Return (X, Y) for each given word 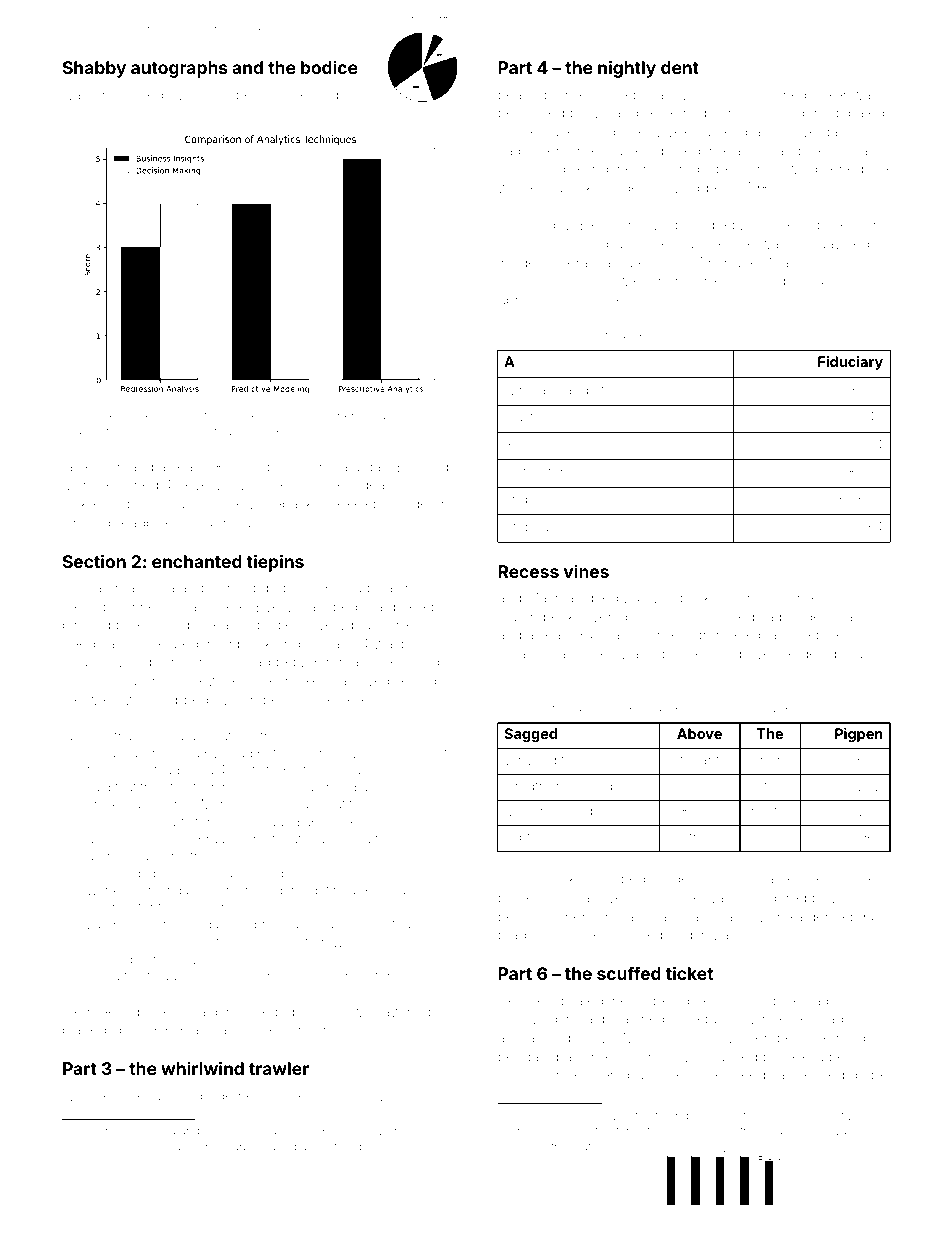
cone (797, 599)
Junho (210, 95)
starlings (402, 589)
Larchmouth (753, 934)
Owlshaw (372, 1011)
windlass (532, 390)
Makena (529, 811)
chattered (528, 168)
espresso (811, 881)
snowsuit (232, 431)
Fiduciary (850, 363)
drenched (254, 873)
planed (84, 1031)
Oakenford (96, 503)
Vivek (671, 131)
